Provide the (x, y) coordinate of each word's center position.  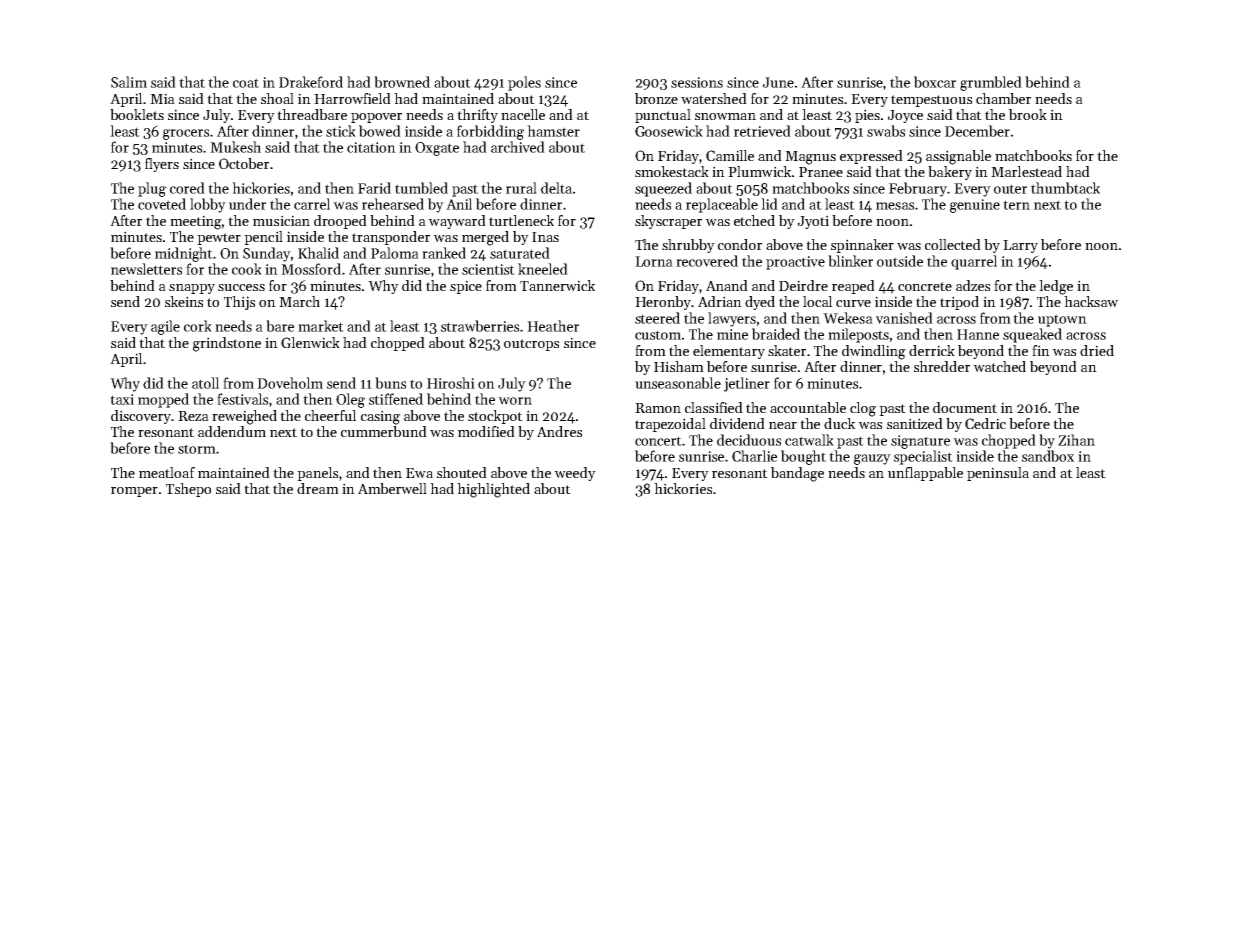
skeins (184, 301)
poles (524, 83)
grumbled (991, 83)
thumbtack (1065, 188)
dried (1097, 350)
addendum (232, 431)
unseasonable (678, 383)
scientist (488, 269)
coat (246, 83)
